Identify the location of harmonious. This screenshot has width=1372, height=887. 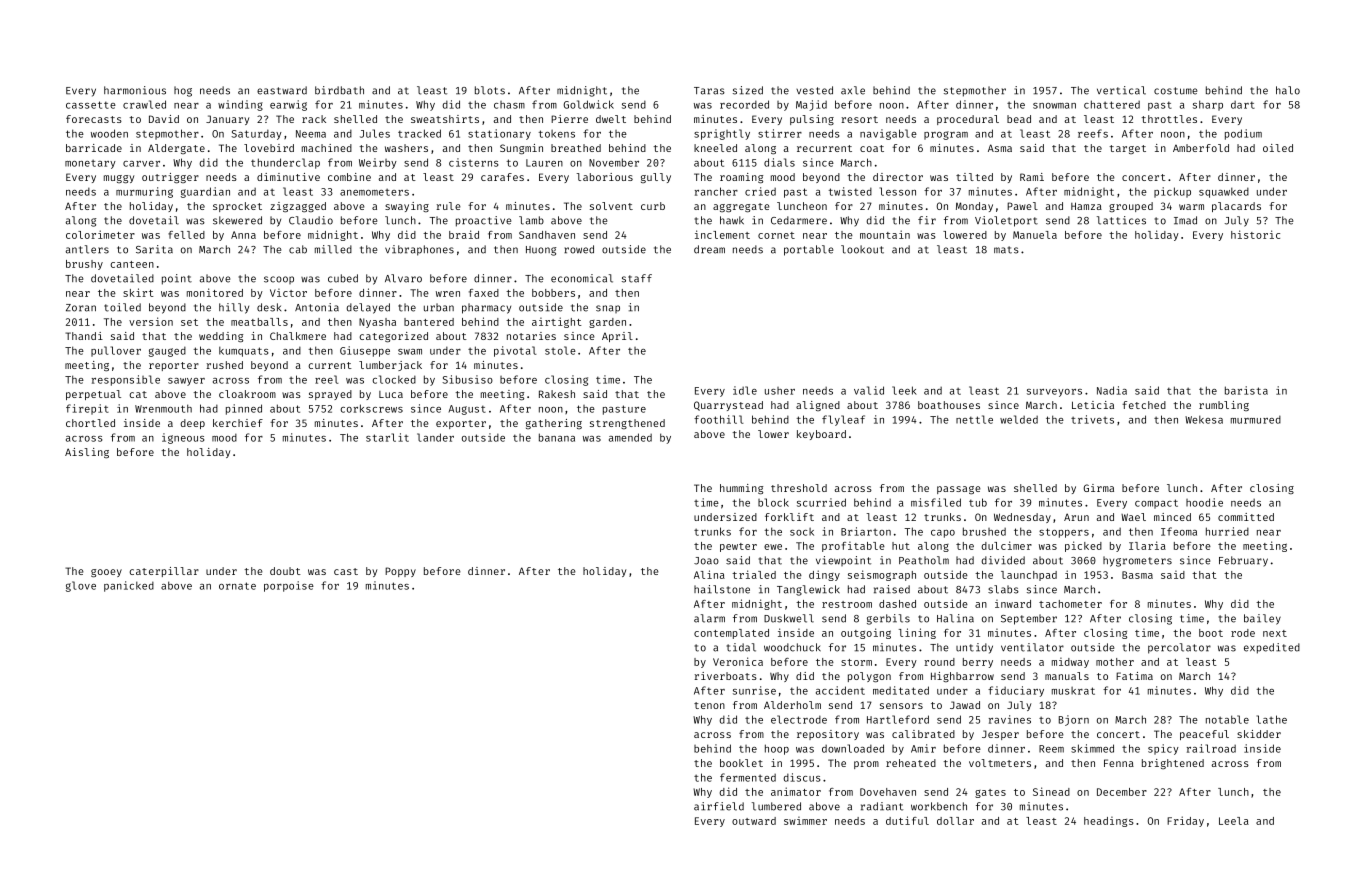
(135, 90).
